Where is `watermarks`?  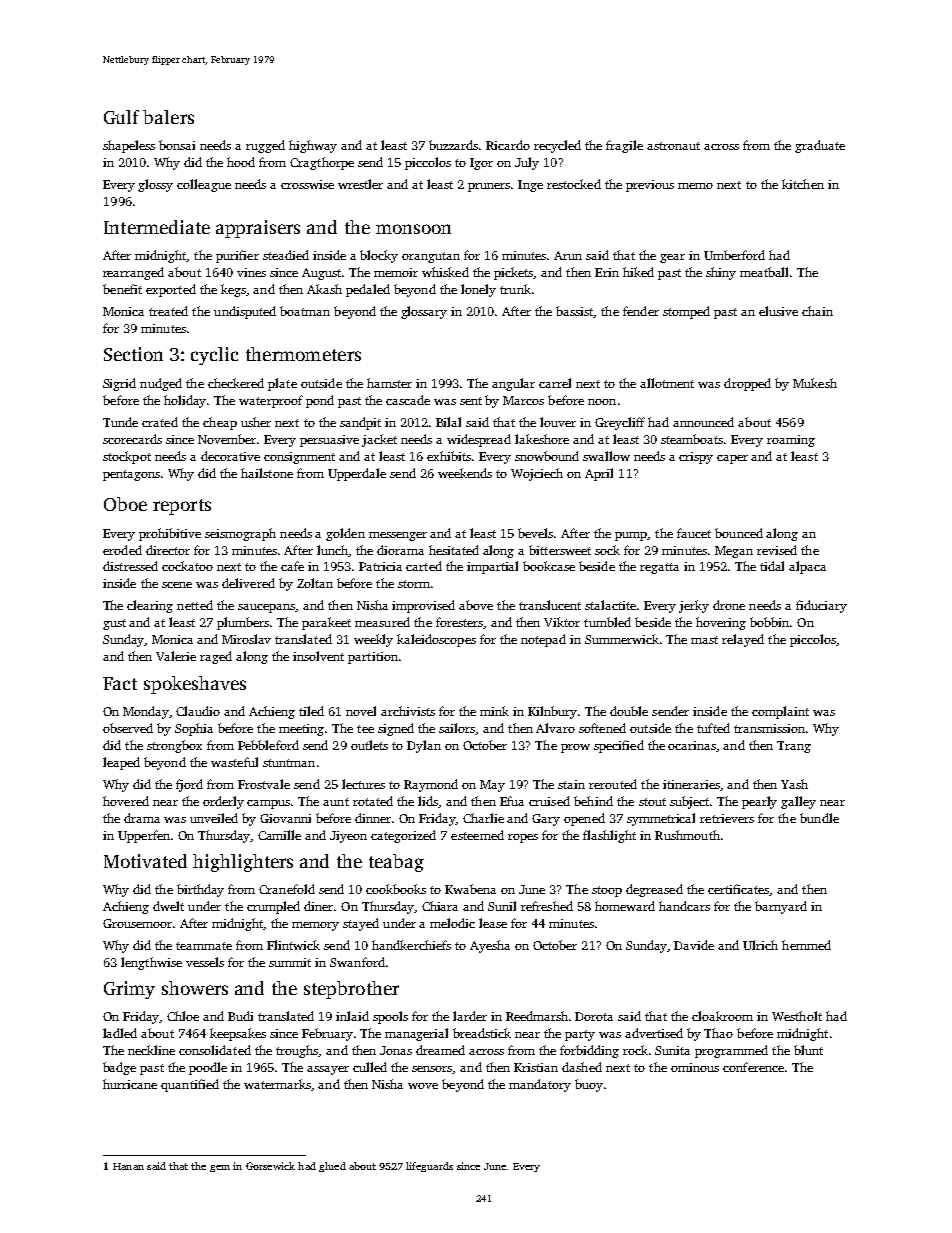
watermarks is located at coordinates (278, 1085).
